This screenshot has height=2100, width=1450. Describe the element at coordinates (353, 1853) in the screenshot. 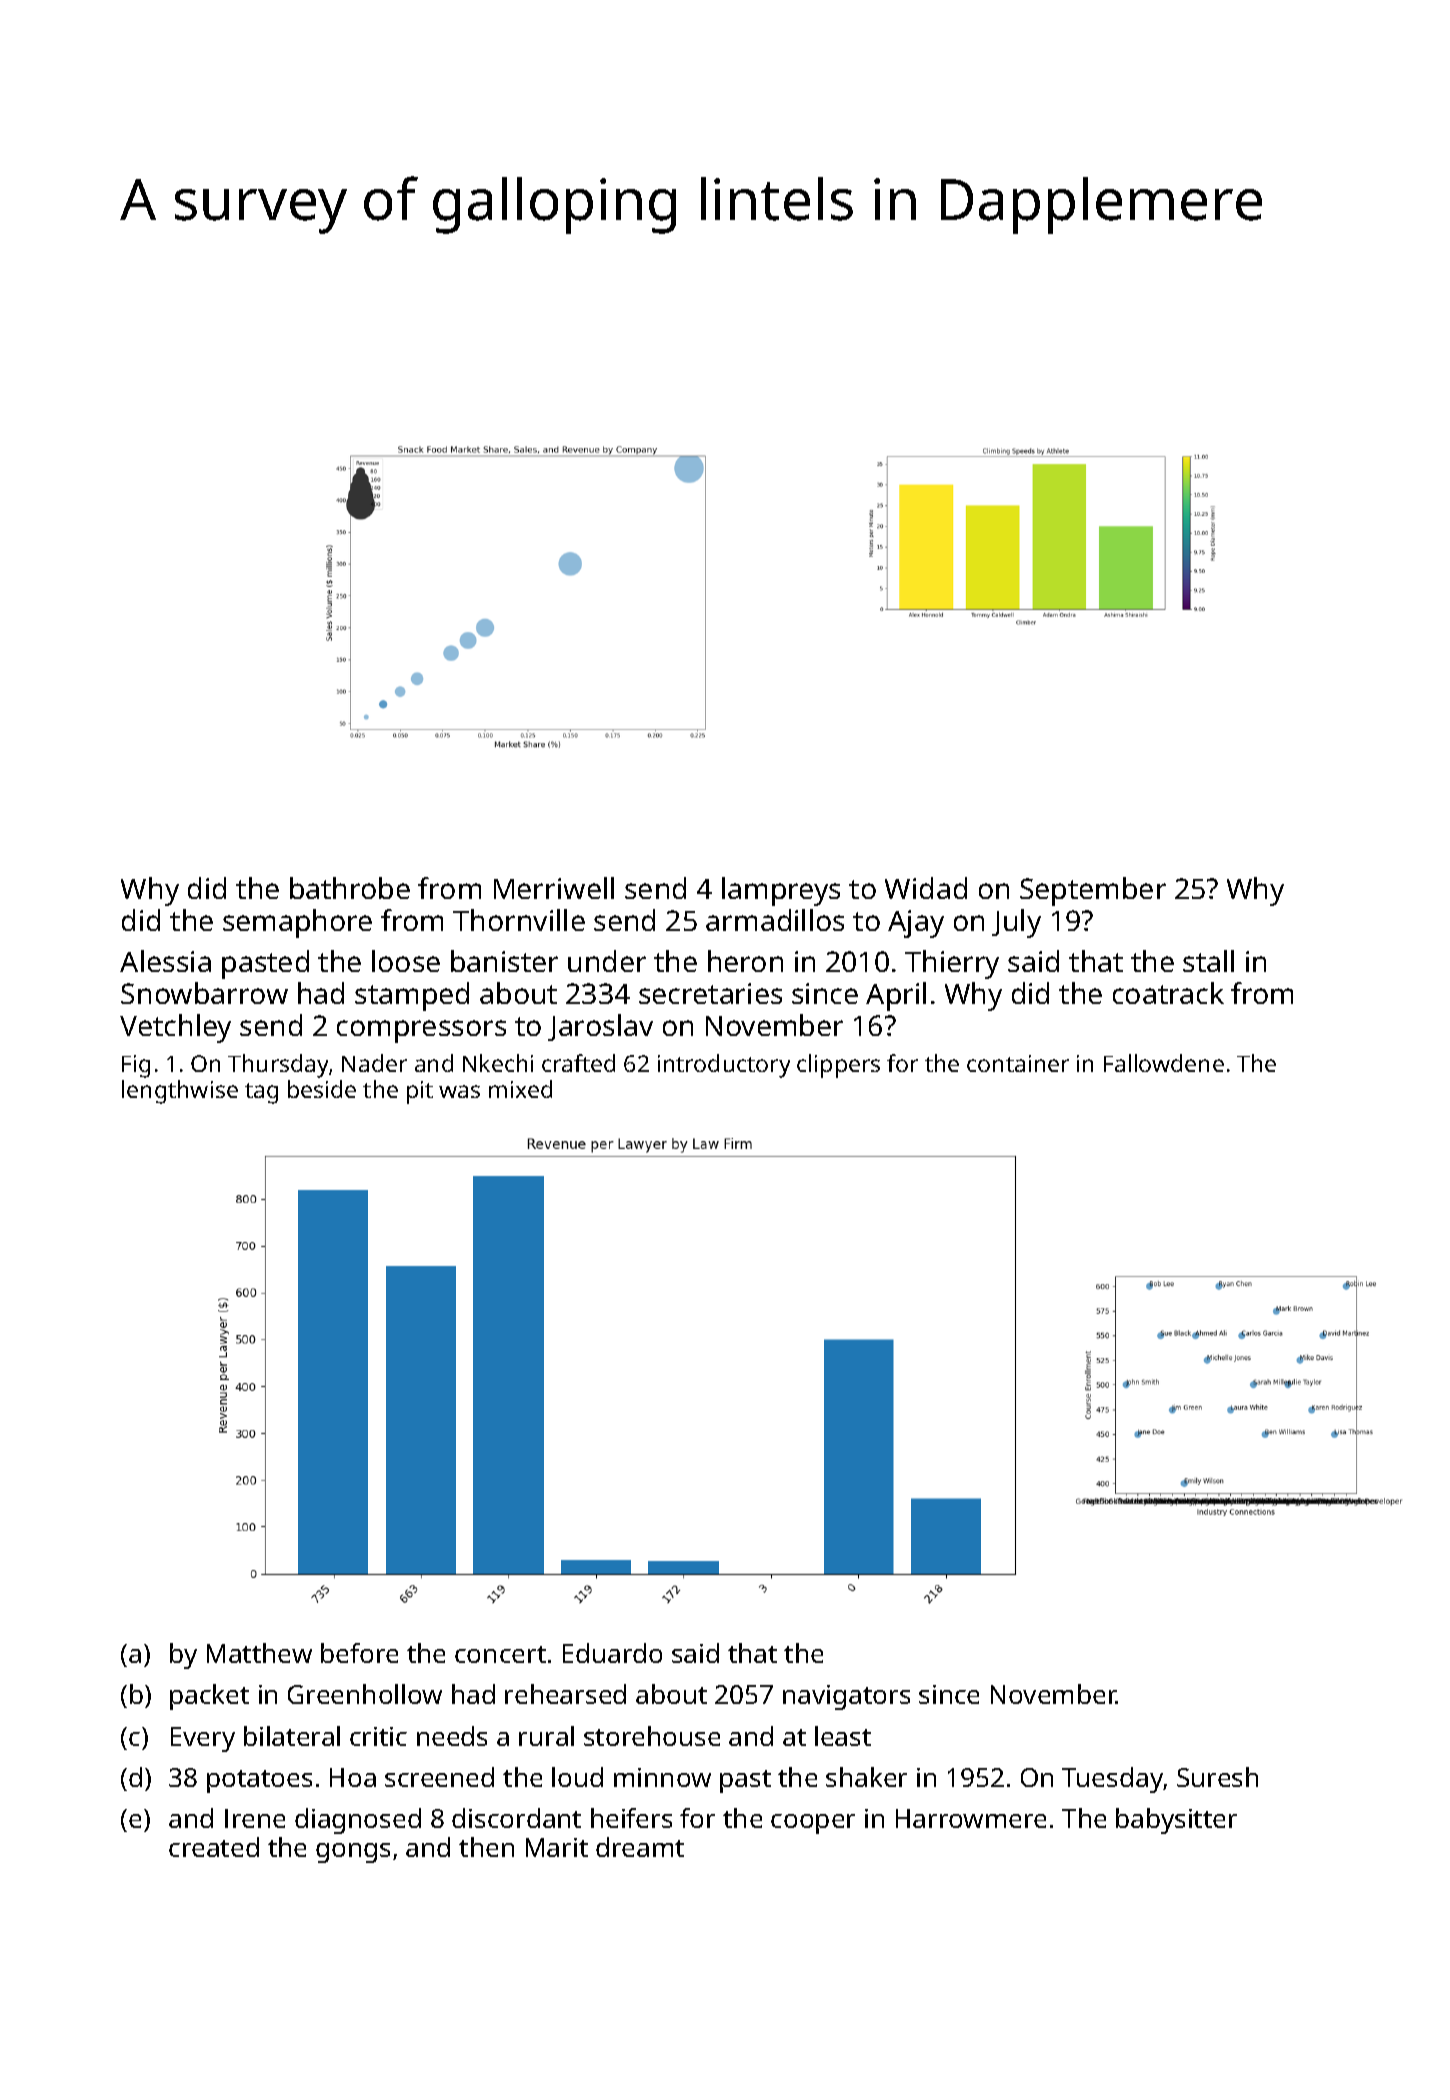

I see `gongs` at that location.
